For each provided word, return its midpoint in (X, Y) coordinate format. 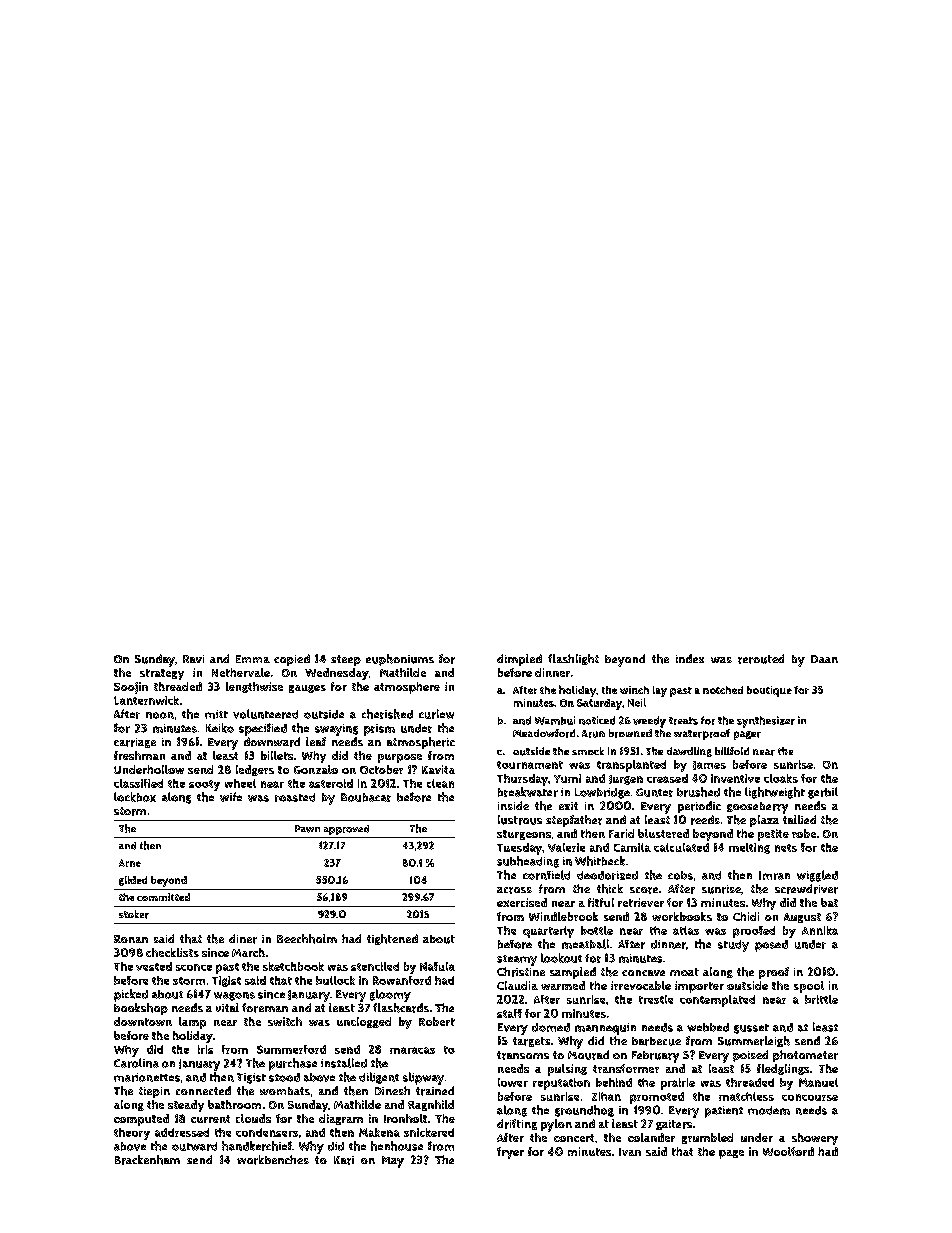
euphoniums (400, 660)
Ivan (630, 1152)
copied (292, 660)
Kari (344, 1160)
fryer (510, 1153)
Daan (824, 659)
